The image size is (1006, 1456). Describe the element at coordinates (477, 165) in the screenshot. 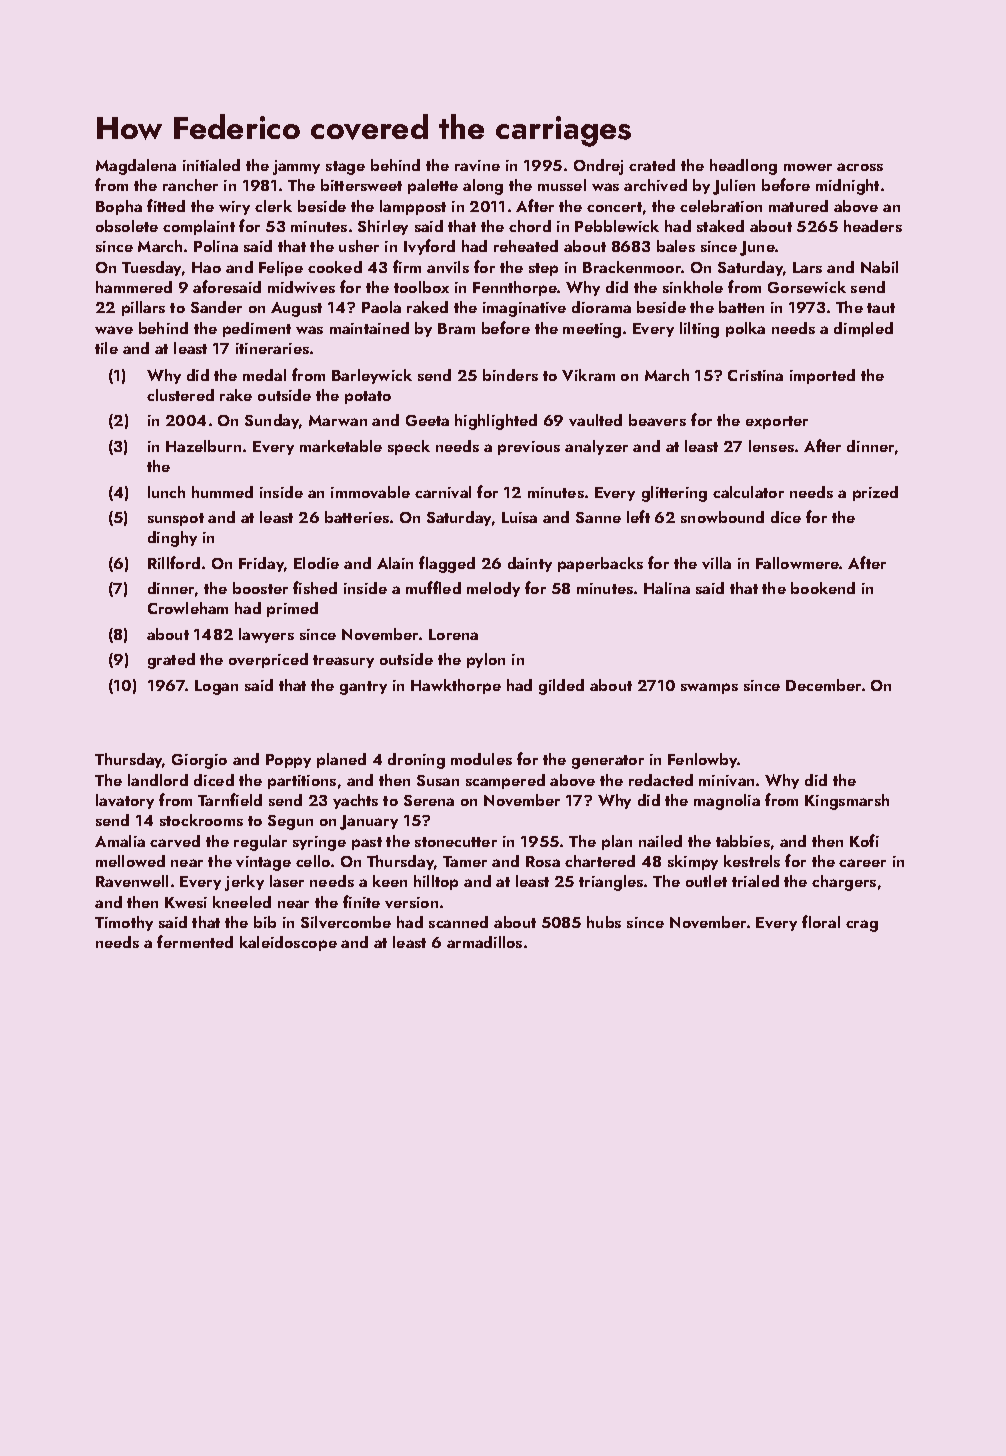

I see `ravine` at that location.
